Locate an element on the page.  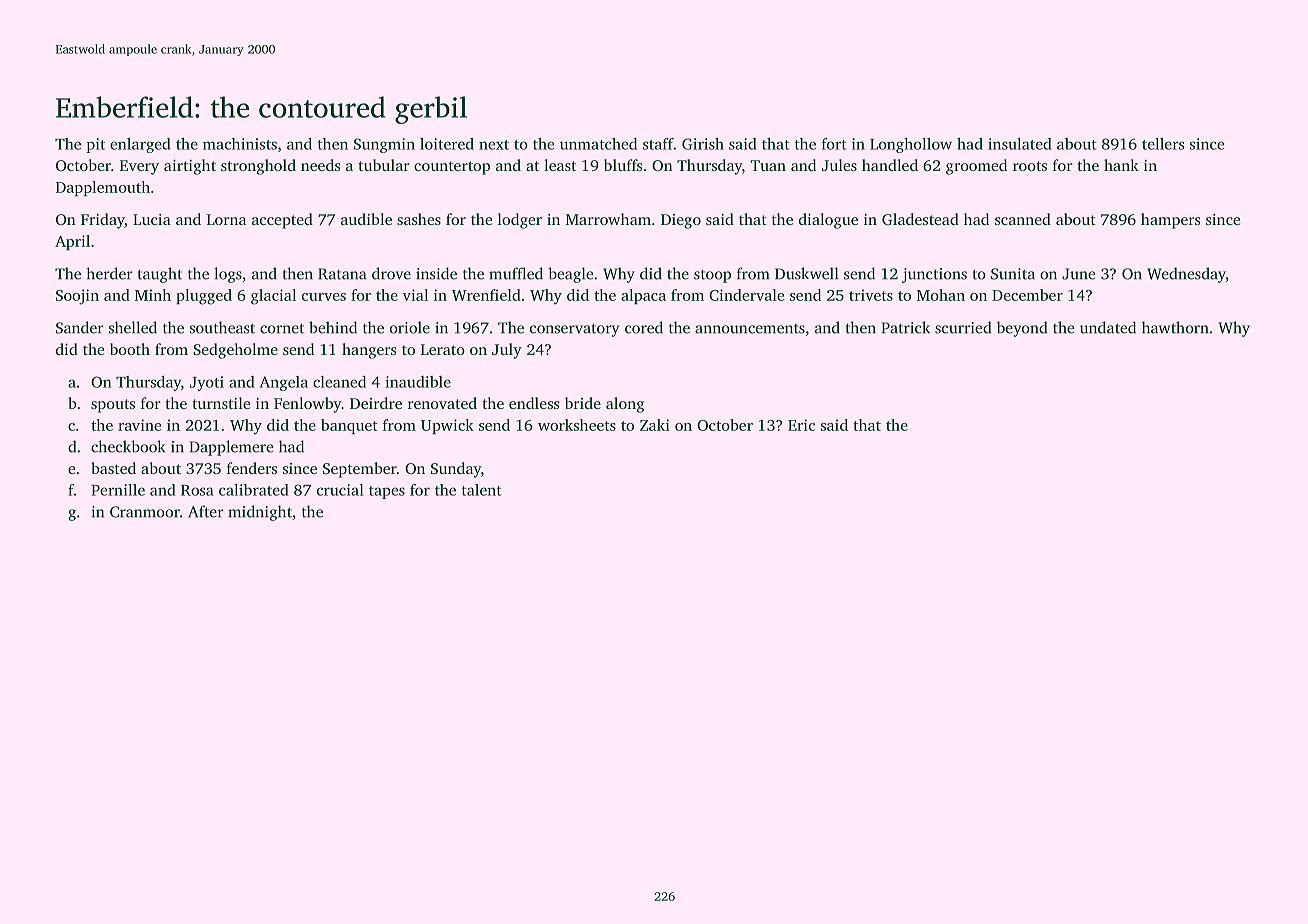
Dapplemere is located at coordinates (231, 448).
